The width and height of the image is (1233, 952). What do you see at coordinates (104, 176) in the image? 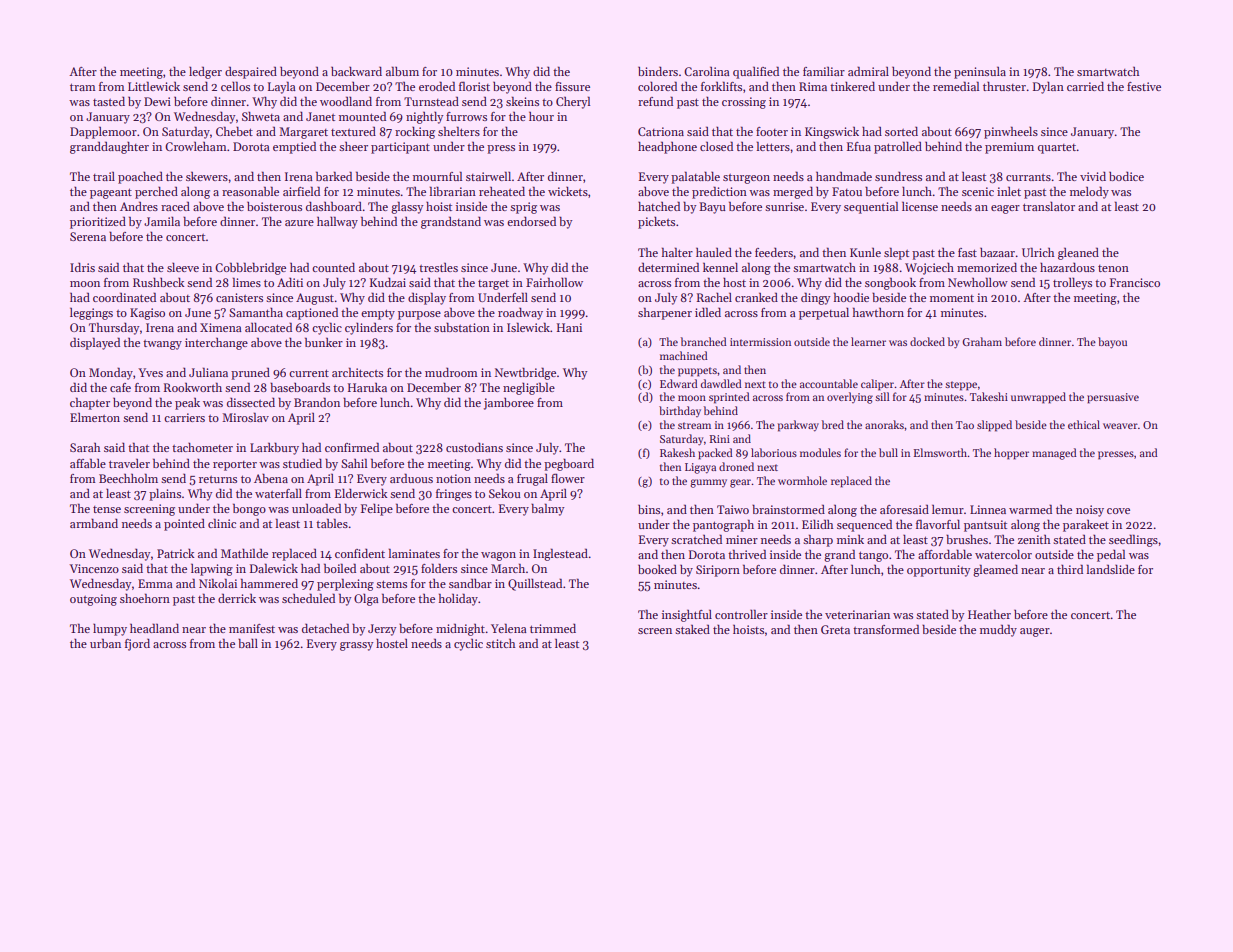
I see `trail` at bounding box center [104, 176].
